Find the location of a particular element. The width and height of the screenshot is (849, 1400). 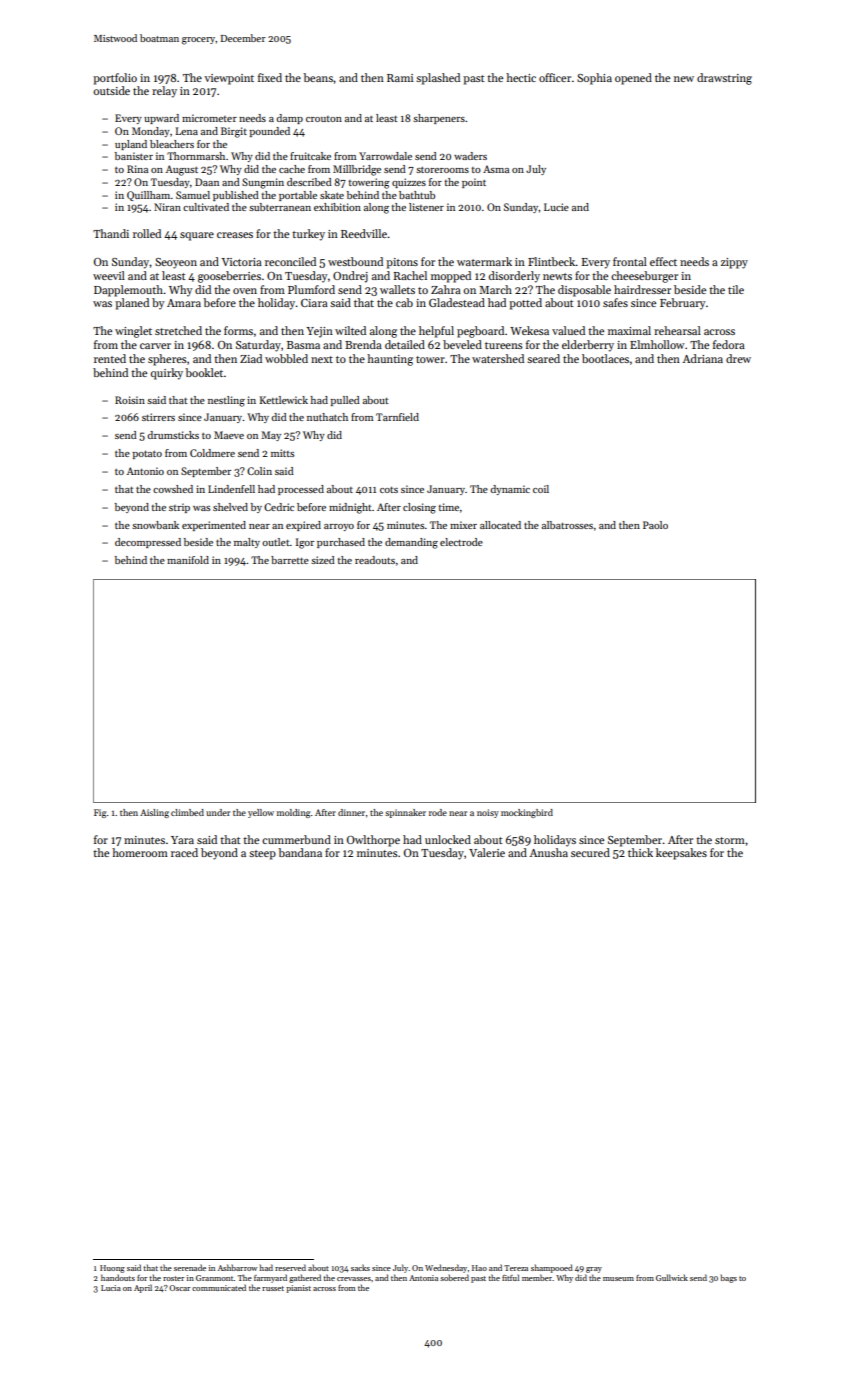

bandana is located at coordinates (300, 852).
